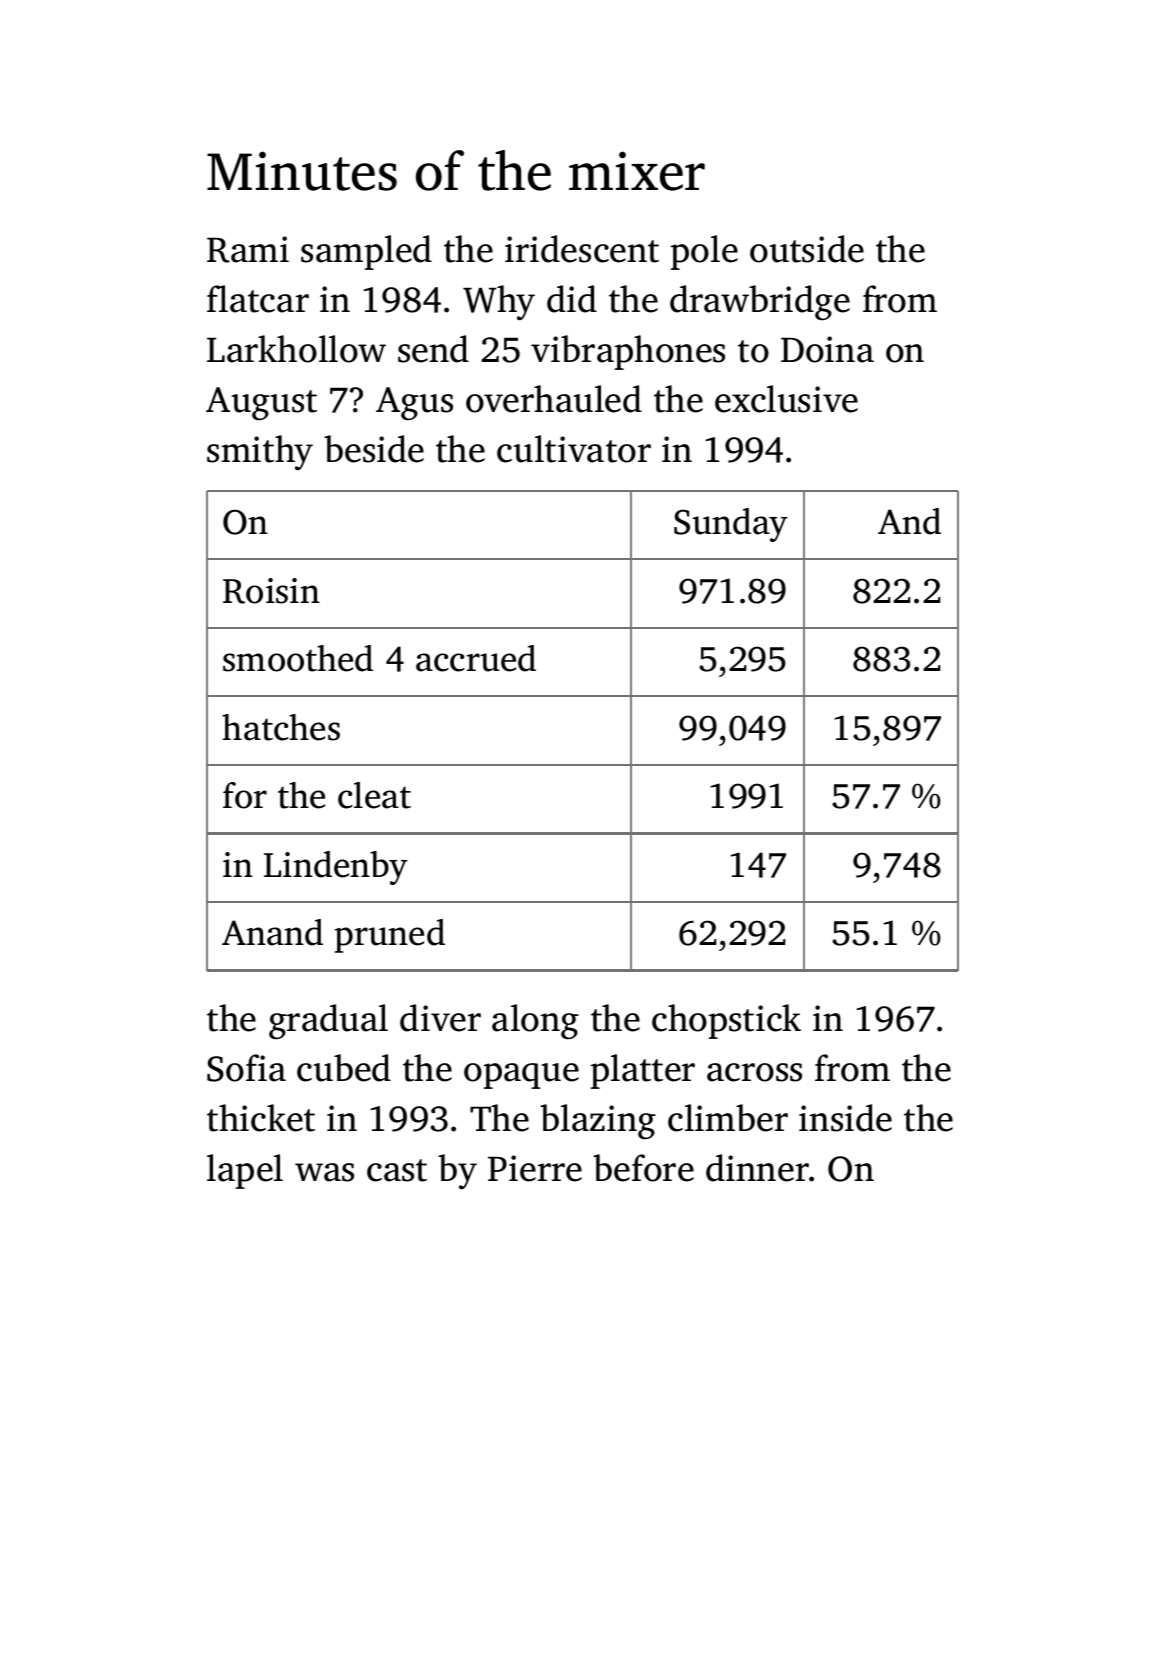 The height and width of the screenshot is (1654, 1165). I want to click on Anand, so click(272, 932).
